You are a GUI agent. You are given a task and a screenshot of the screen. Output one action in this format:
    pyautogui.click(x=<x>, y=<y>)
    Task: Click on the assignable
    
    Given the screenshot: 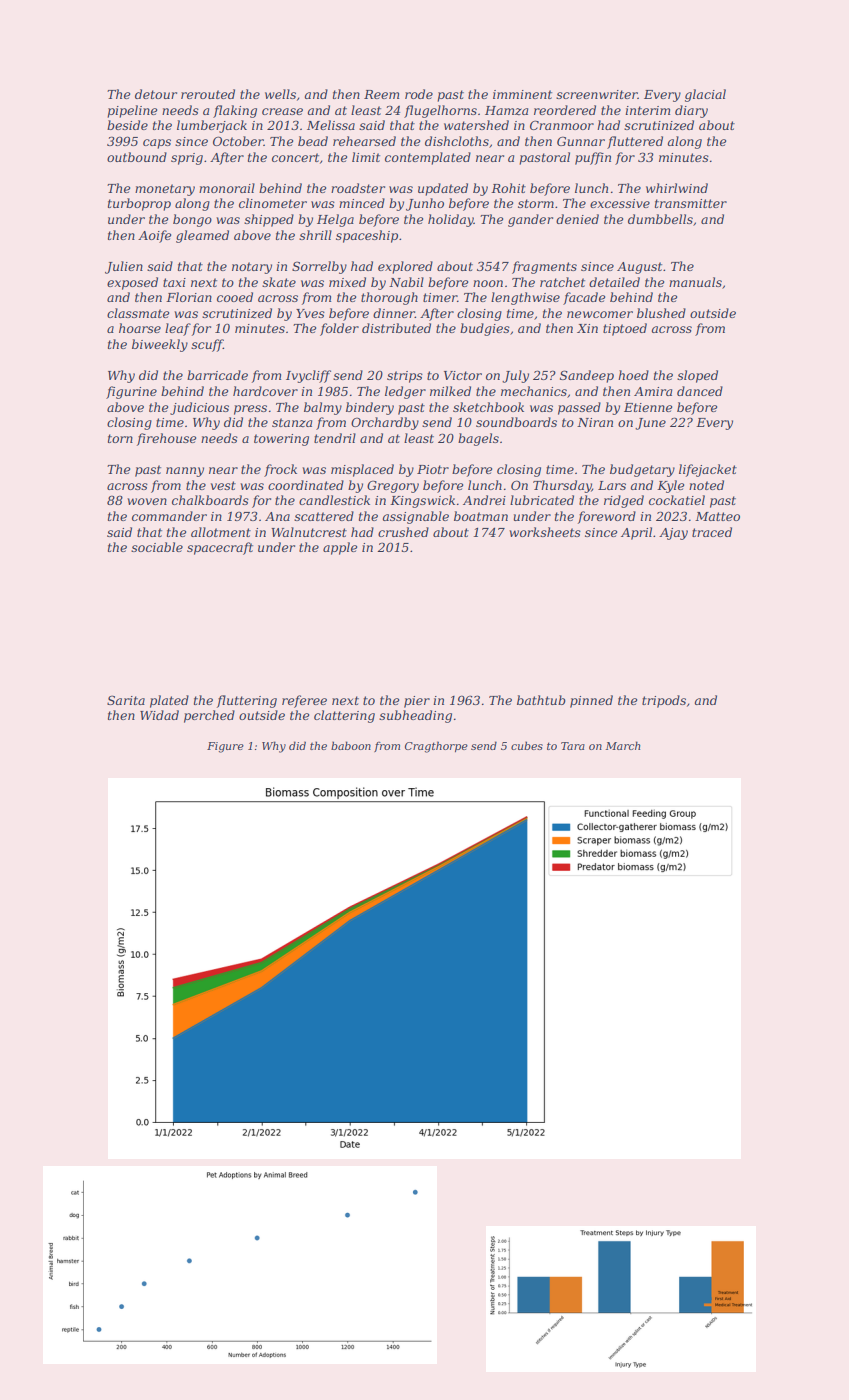 What is the action you would take?
    pyautogui.click(x=416, y=517)
